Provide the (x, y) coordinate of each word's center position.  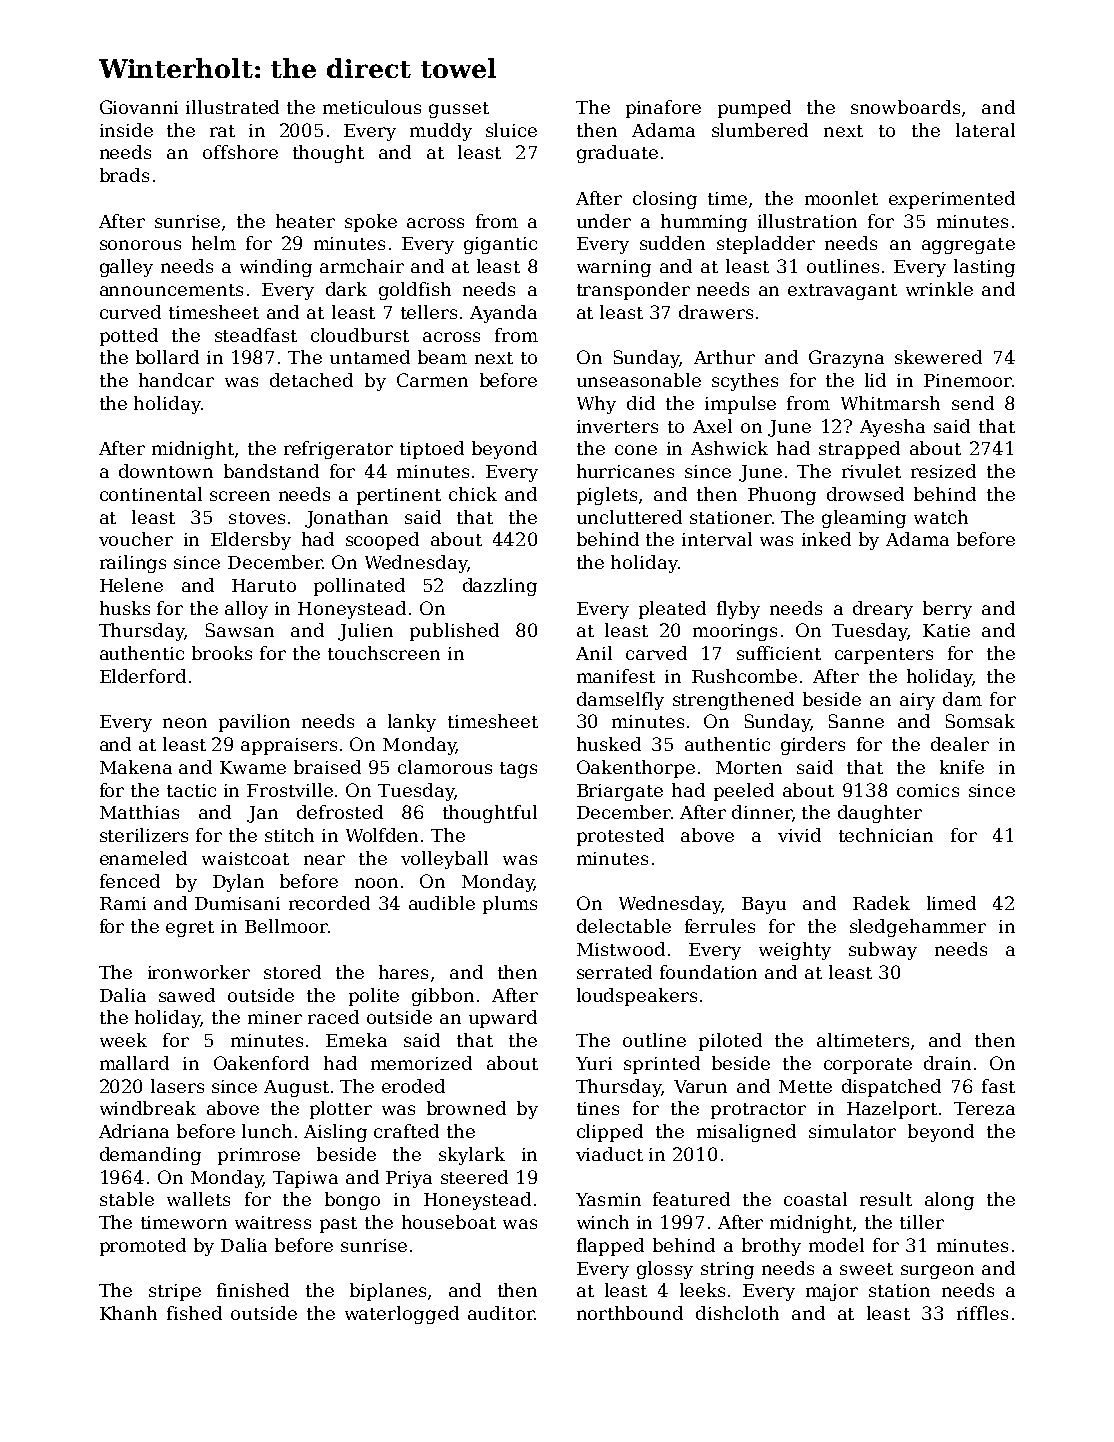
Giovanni (139, 107)
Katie (946, 630)
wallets (198, 1199)
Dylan (238, 883)
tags (518, 770)
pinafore (663, 109)
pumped (754, 109)
